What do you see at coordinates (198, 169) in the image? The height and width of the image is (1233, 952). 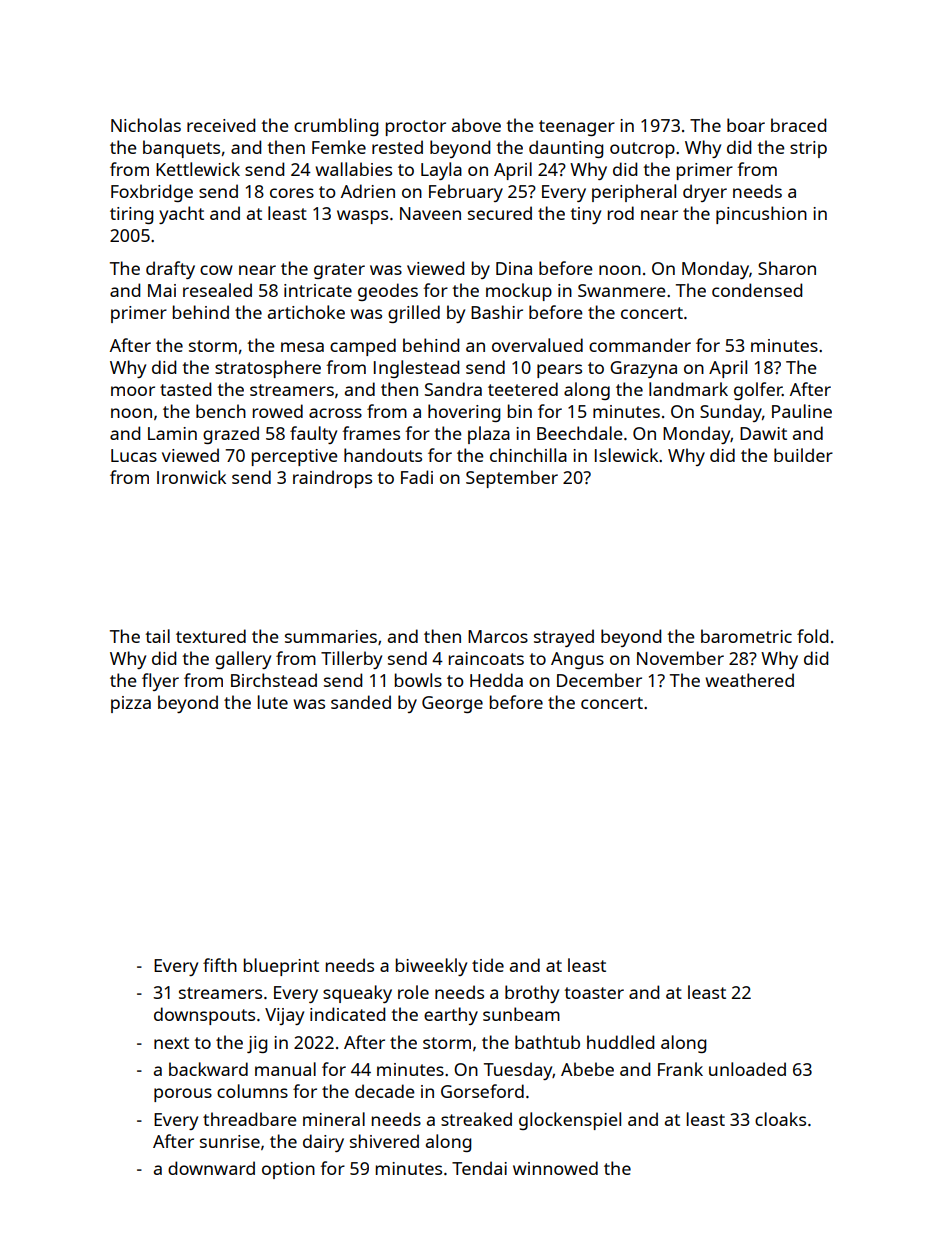 I see `Kettlewick` at bounding box center [198, 169].
